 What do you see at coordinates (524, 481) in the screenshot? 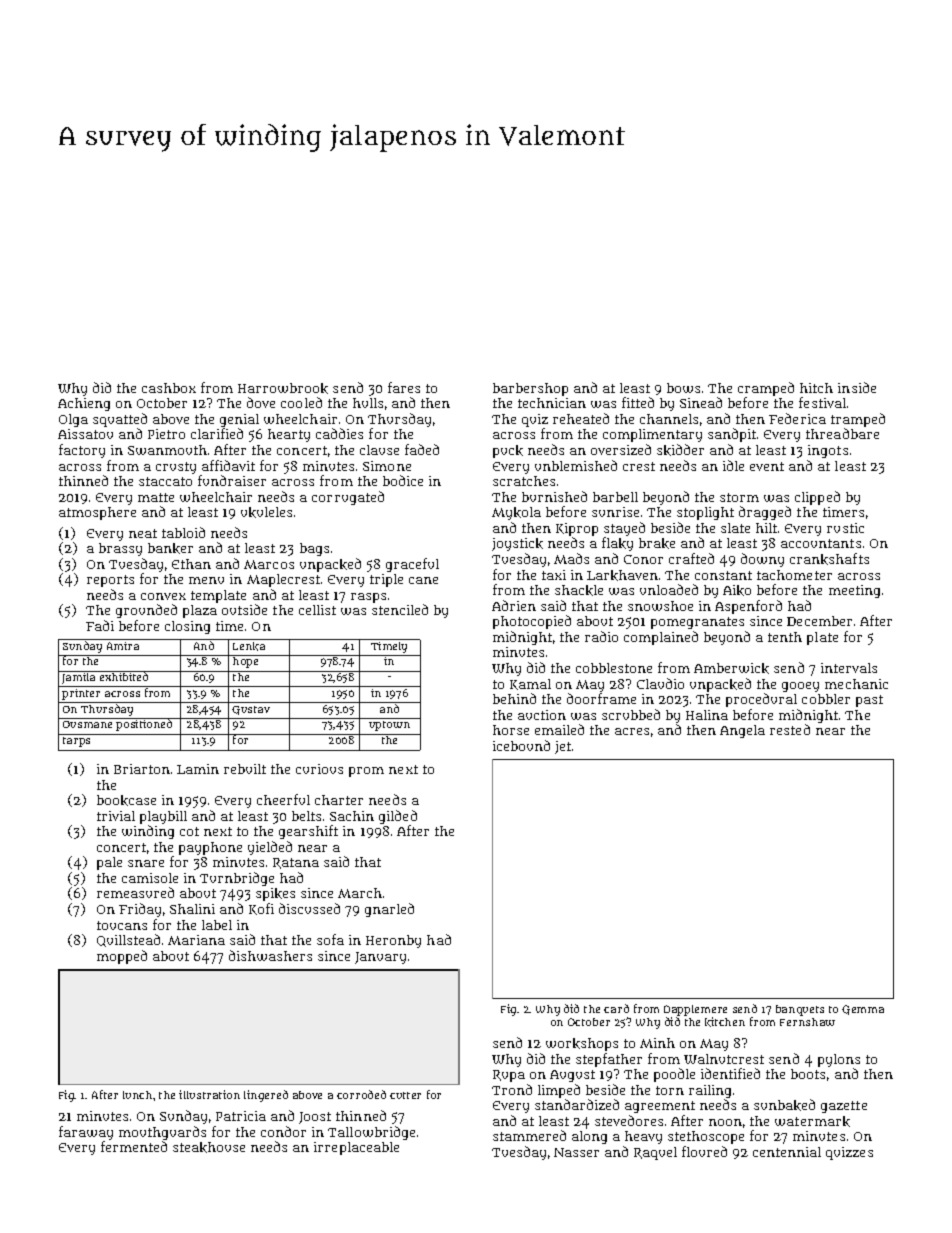
I see `scratches` at bounding box center [524, 481].
